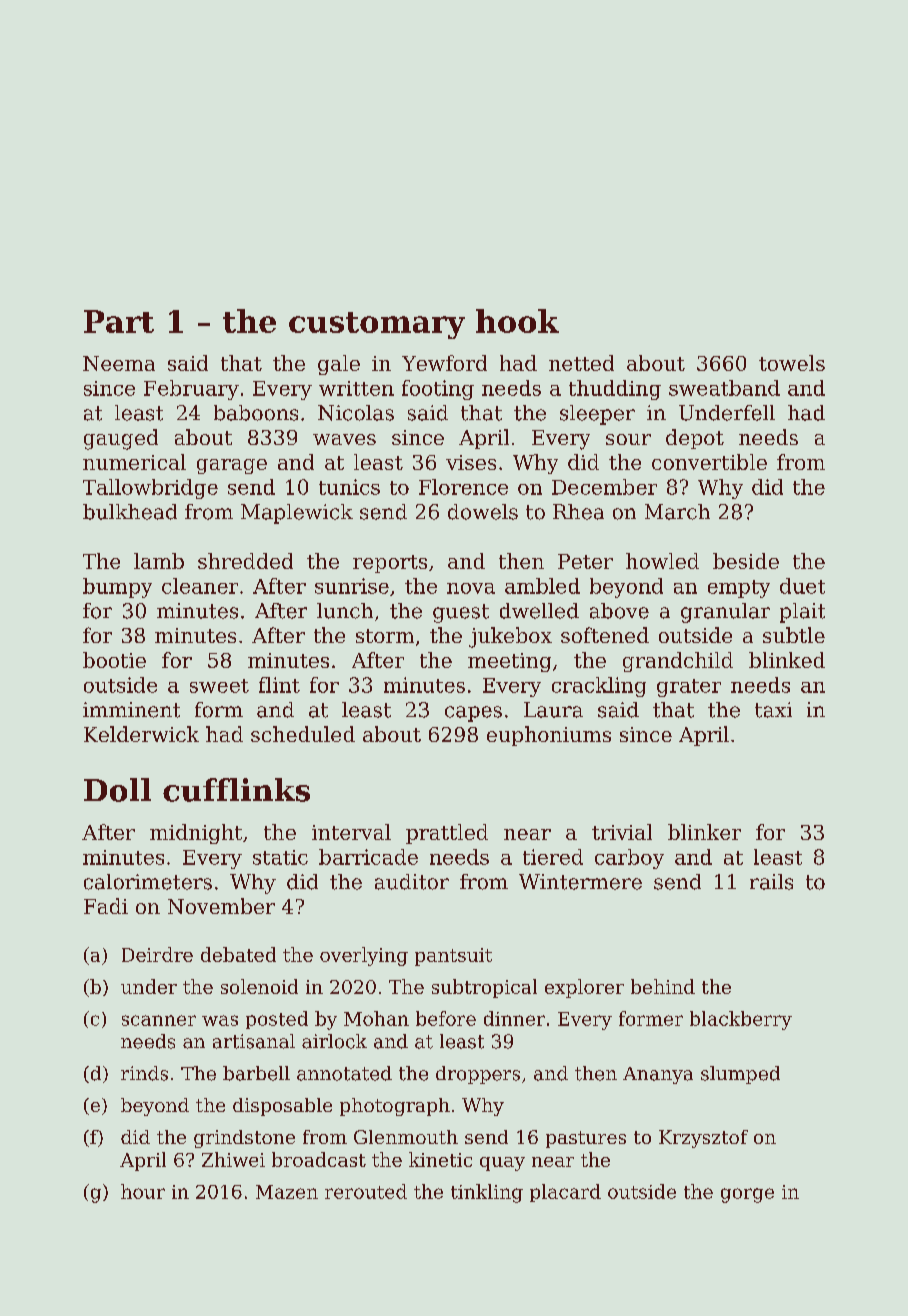 The image size is (908, 1316). I want to click on footing, so click(438, 390).
